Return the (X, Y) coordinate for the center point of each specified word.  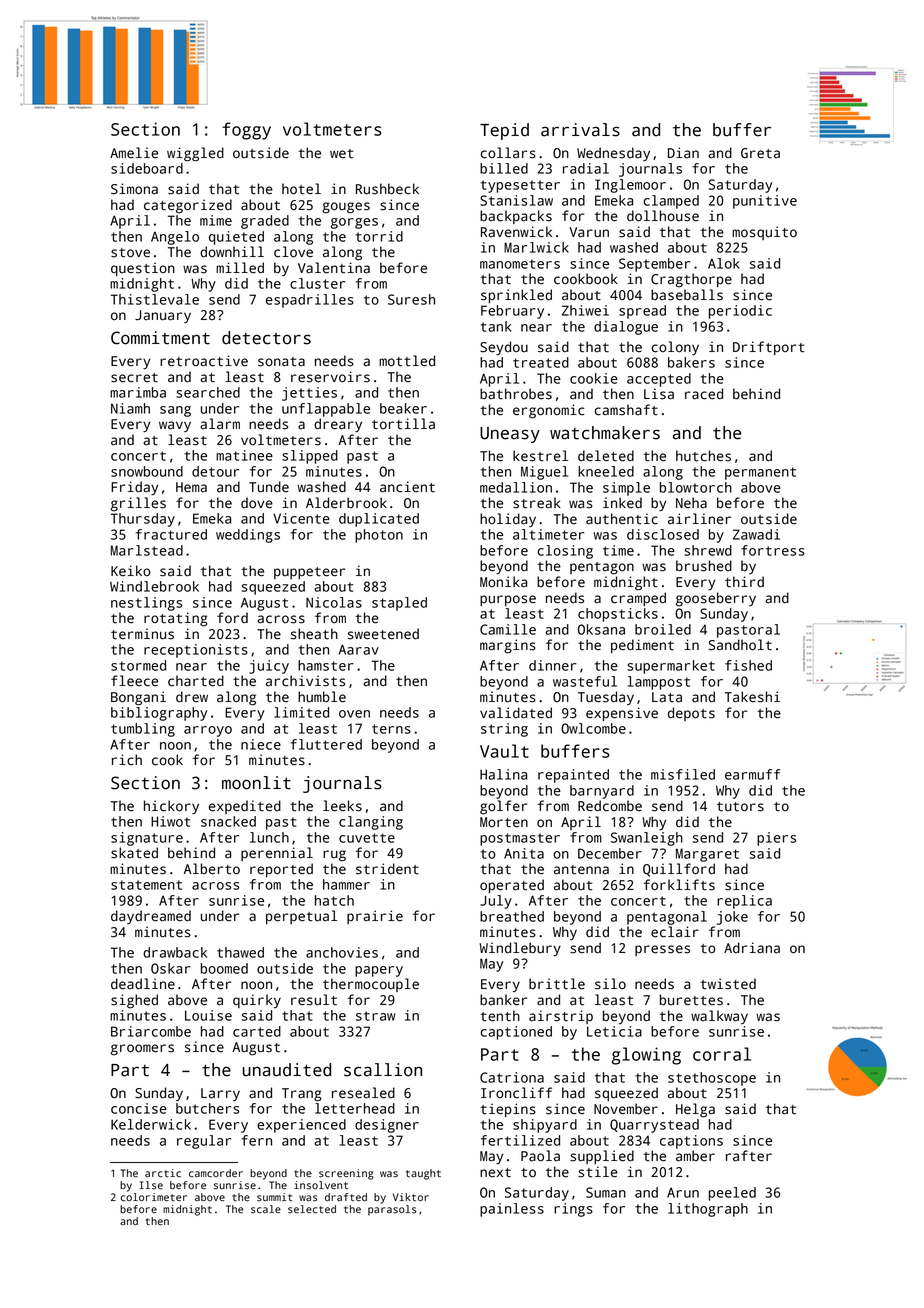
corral (722, 1054)
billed (504, 168)
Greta (760, 153)
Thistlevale (155, 299)
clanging (371, 823)
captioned (516, 1033)
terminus (142, 634)
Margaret (707, 855)
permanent (760, 473)
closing (565, 552)
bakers (691, 362)
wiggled (195, 154)
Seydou (504, 348)
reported (281, 870)
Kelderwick (151, 1124)
